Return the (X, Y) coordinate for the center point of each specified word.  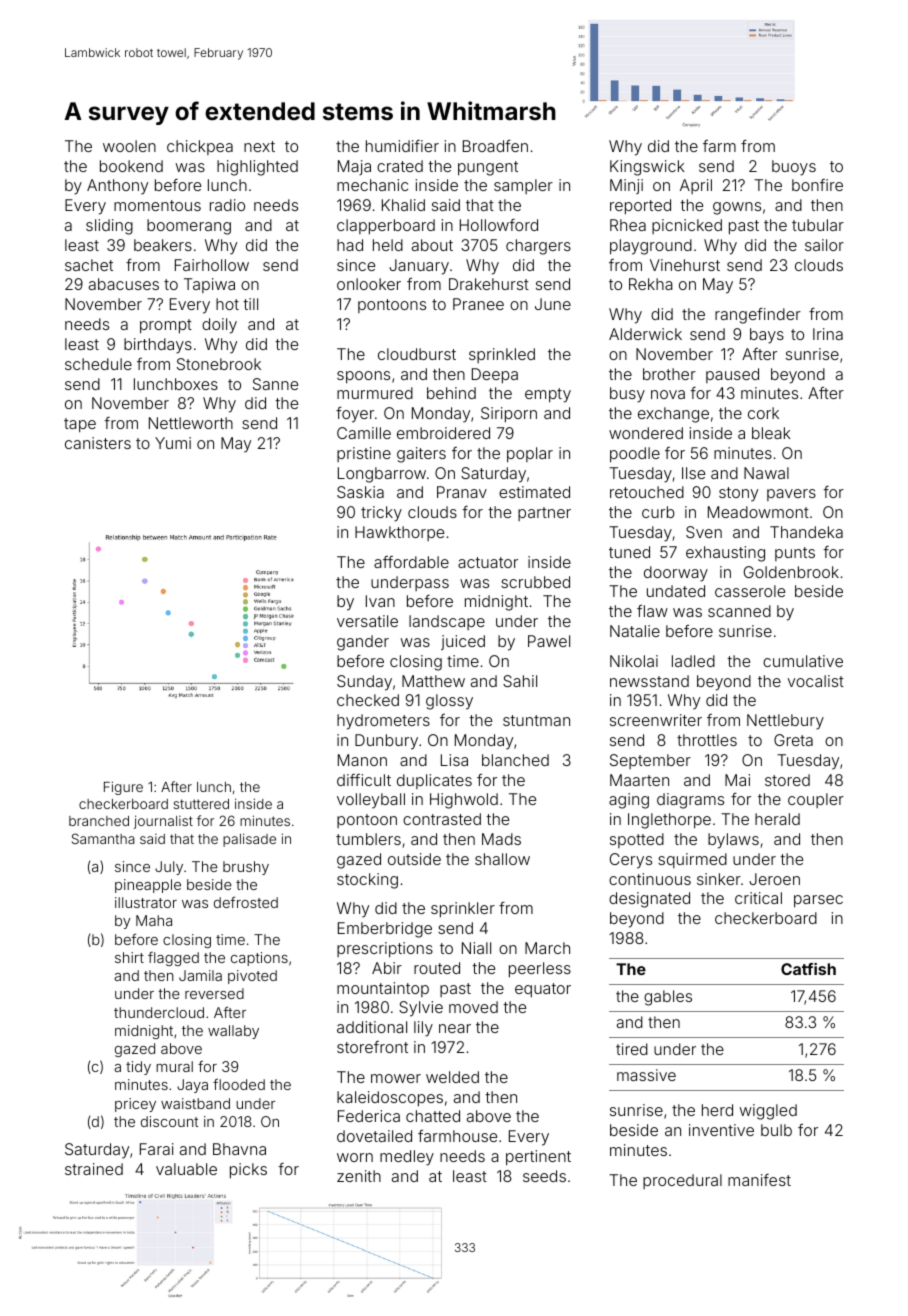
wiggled (768, 1112)
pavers (791, 495)
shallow (502, 859)
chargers (538, 247)
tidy (138, 1068)
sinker (719, 879)
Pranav (462, 492)
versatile (367, 621)
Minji (626, 186)
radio (227, 205)
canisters (98, 443)
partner (544, 514)
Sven (704, 532)
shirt (129, 957)
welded (452, 1077)
